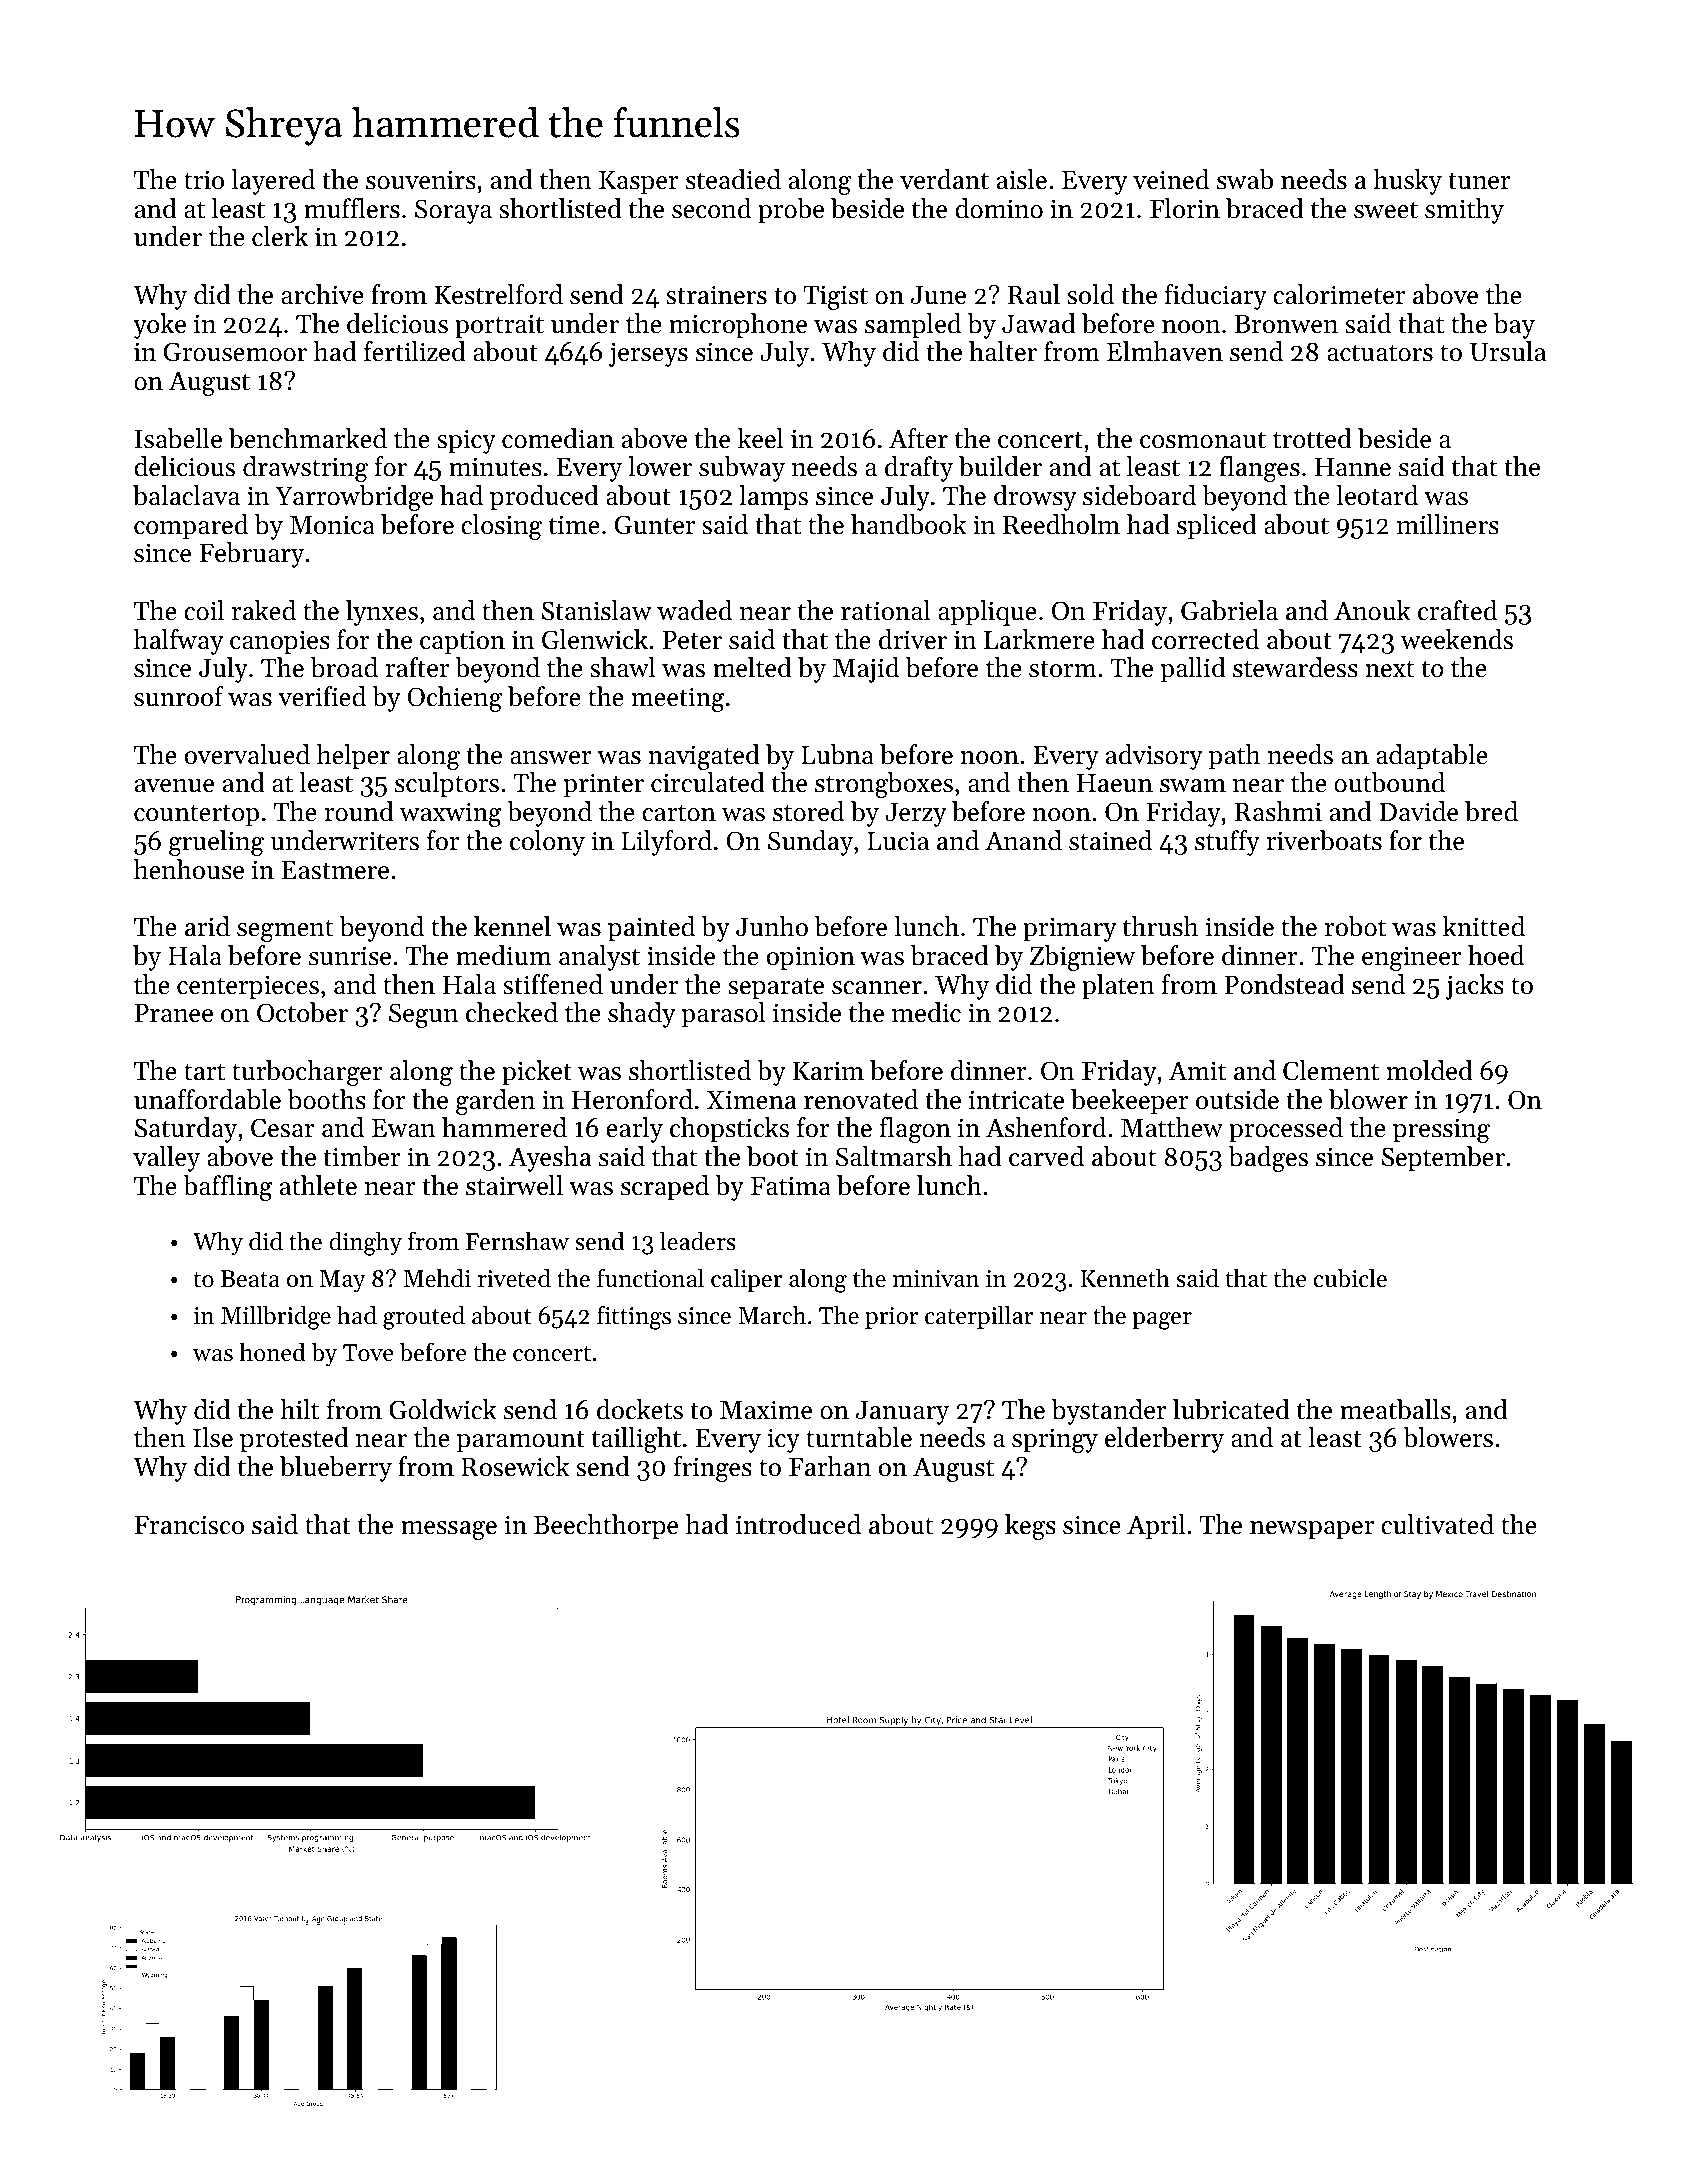 Image resolution: width=1683 pixels, height=2178 pixels. I want to click on minivan, so click(936, 1278).
